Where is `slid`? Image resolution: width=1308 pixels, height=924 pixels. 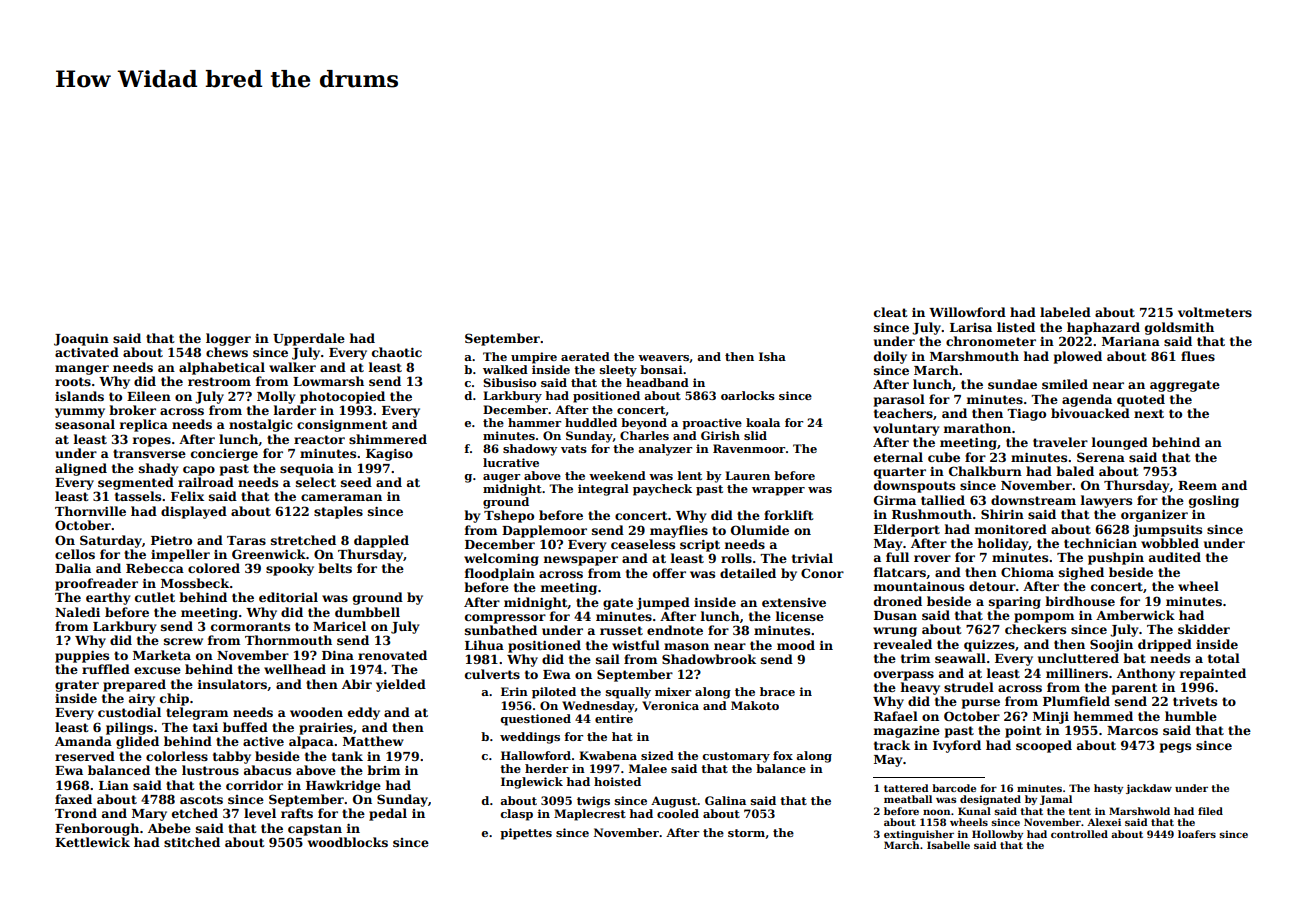 slid is located at coordinates (755, 435).
